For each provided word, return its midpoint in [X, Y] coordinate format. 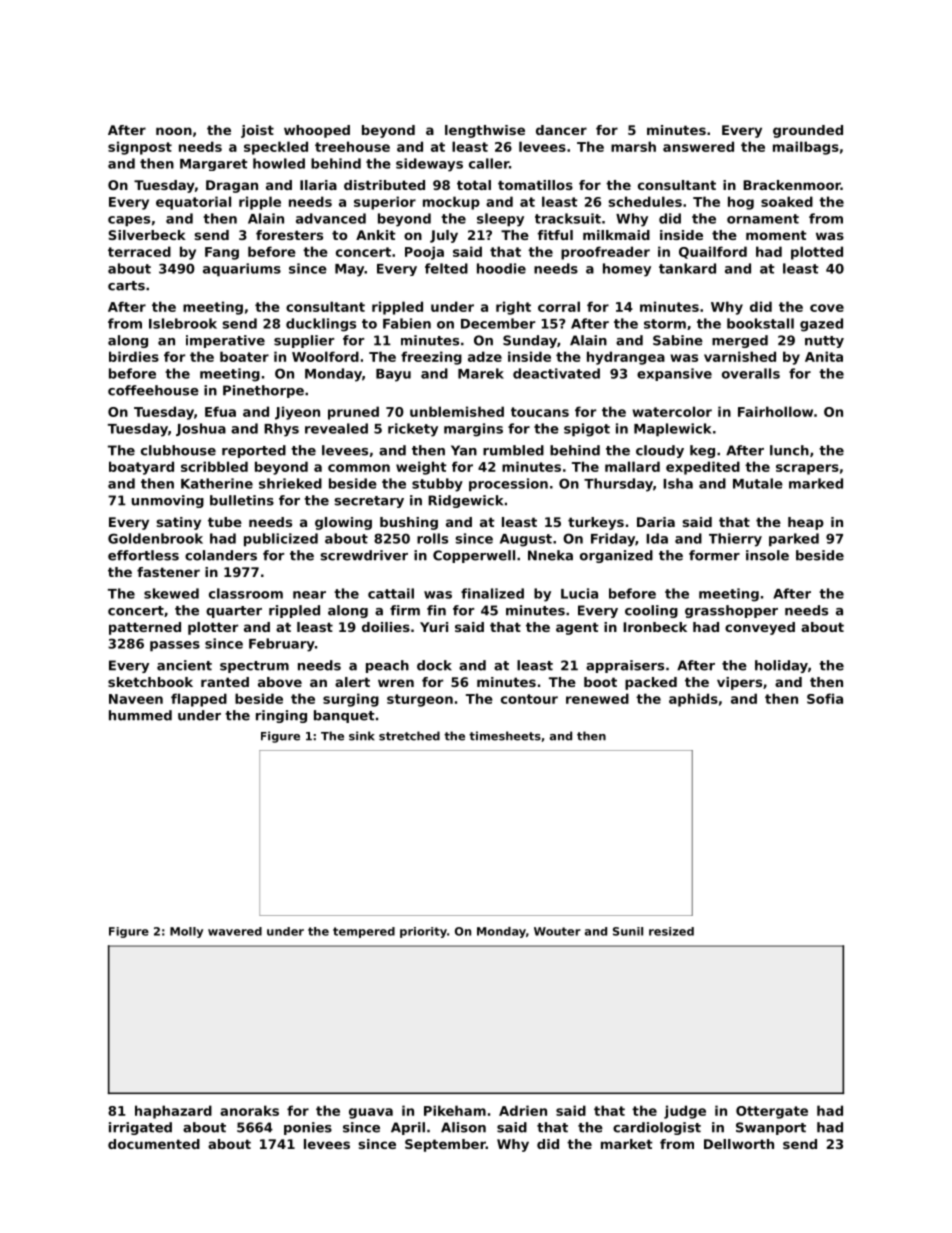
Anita [824, 356]
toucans [540, 412]
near [309, 595]
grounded [808, 131]
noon [174, 131]
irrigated [140, 1128]
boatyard [141, 468]
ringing [281, 716]
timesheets [505, 736]
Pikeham [455, 1110]
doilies [386, 627]
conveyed [760, 628]
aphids [693, 700]
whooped [317, 131]
